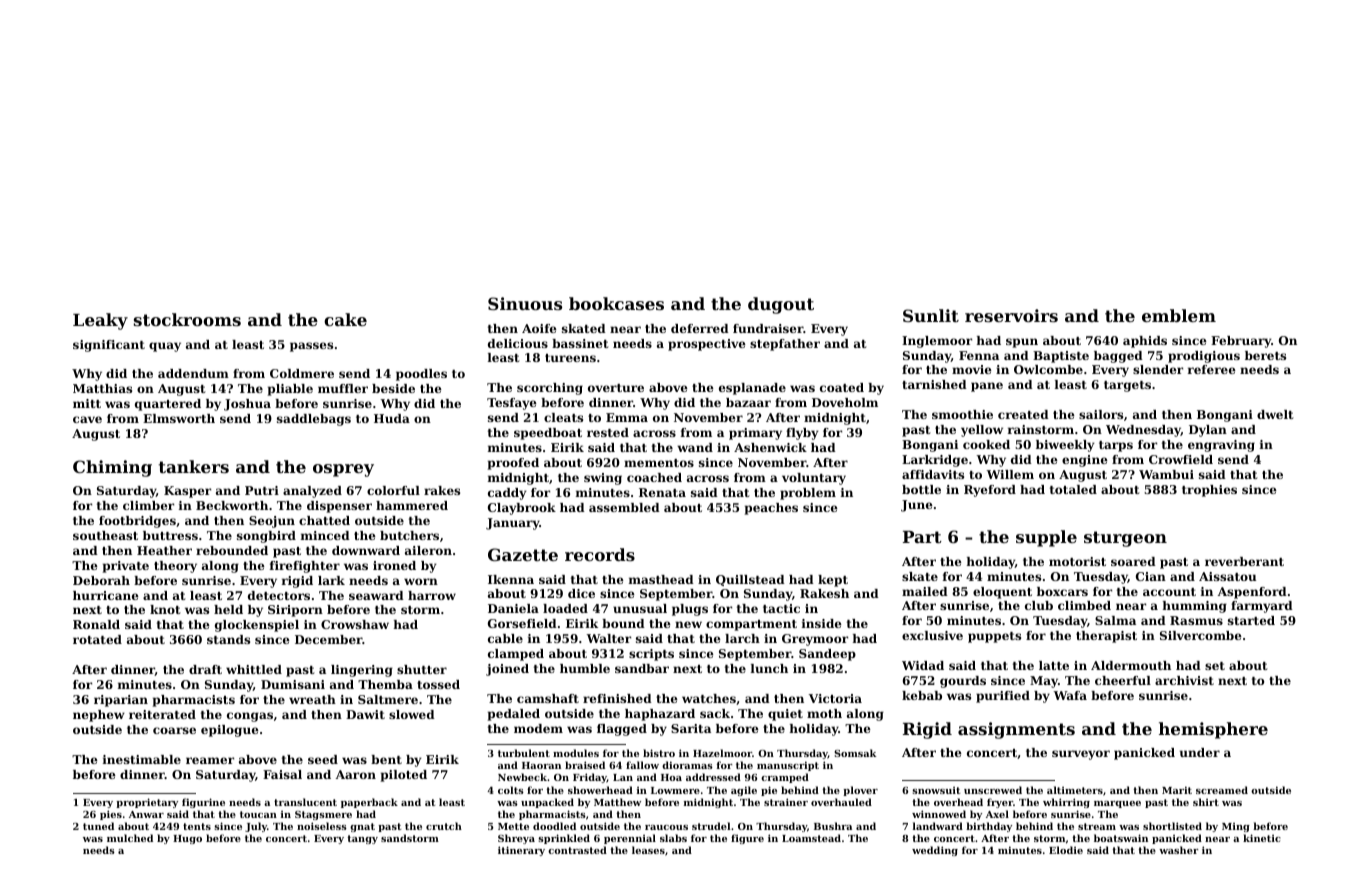  Describe the element at coordinates (548, 434) in the page. I see `speedboat` at that location.
